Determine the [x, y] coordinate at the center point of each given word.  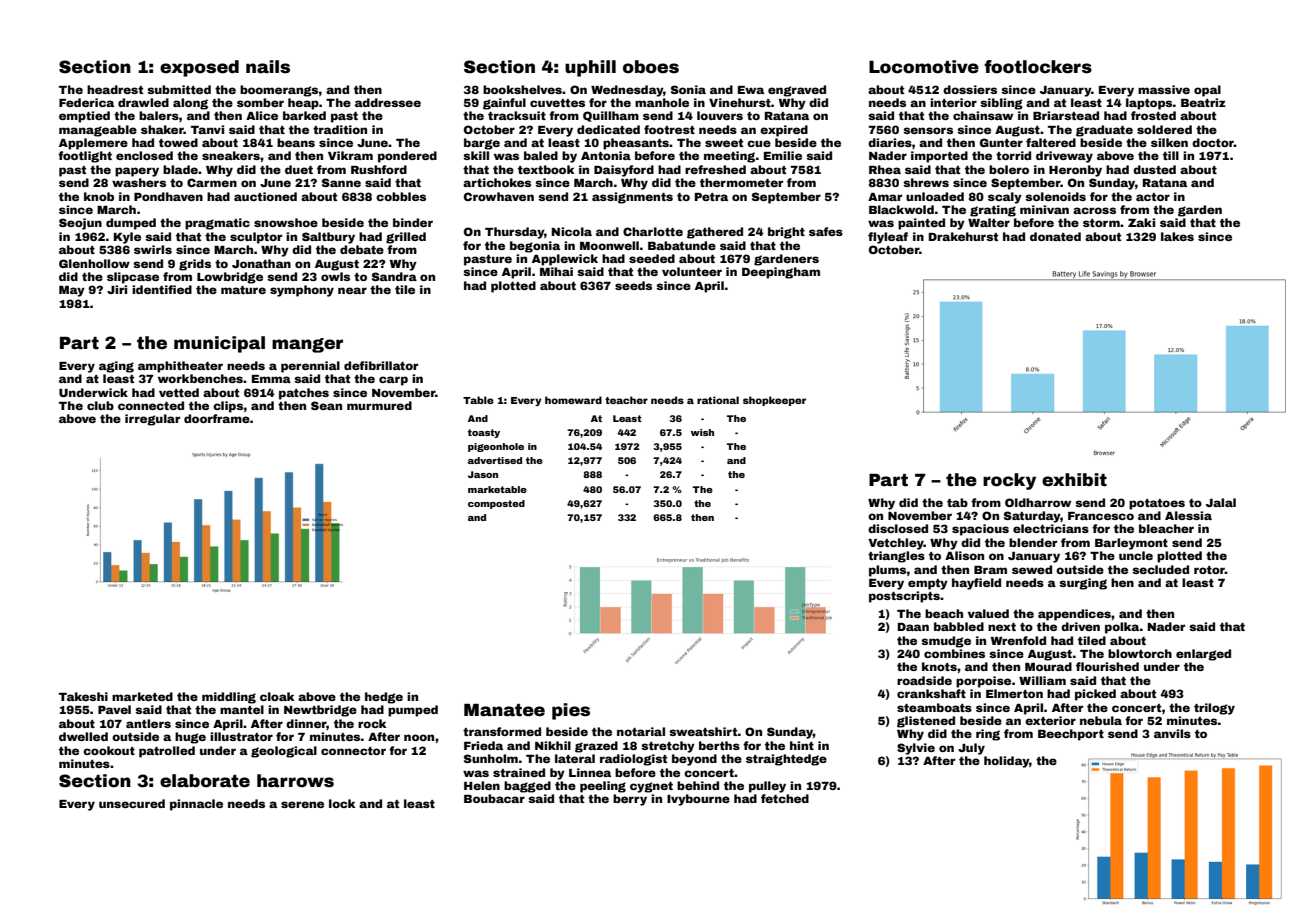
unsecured [132, 803]
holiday [1006, 762]
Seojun [80, 224]
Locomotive [924, 67]
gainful [504, 104]
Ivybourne [698, 800]
